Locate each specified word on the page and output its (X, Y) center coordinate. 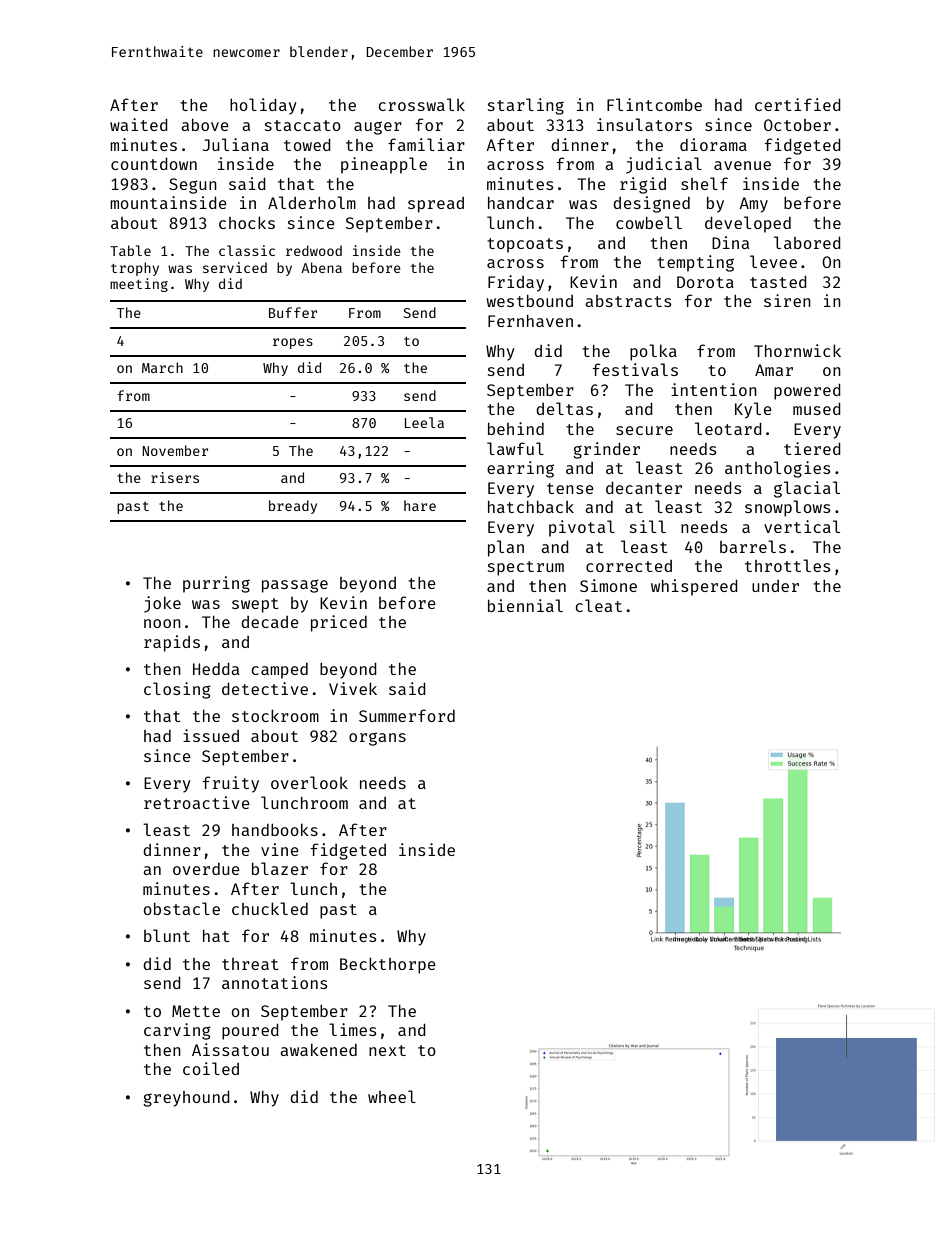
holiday (263, 106)
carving (177, 1031)
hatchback (531, 506)
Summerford (407, 715)
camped (279, 671)
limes (353, 1029)
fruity (231, 784)
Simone (608, 585)
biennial (525, 605)
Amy (753, 205)
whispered (694, 587)
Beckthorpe (388, 965)
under (775, 586)
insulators (644, 124)
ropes (293, 343)
